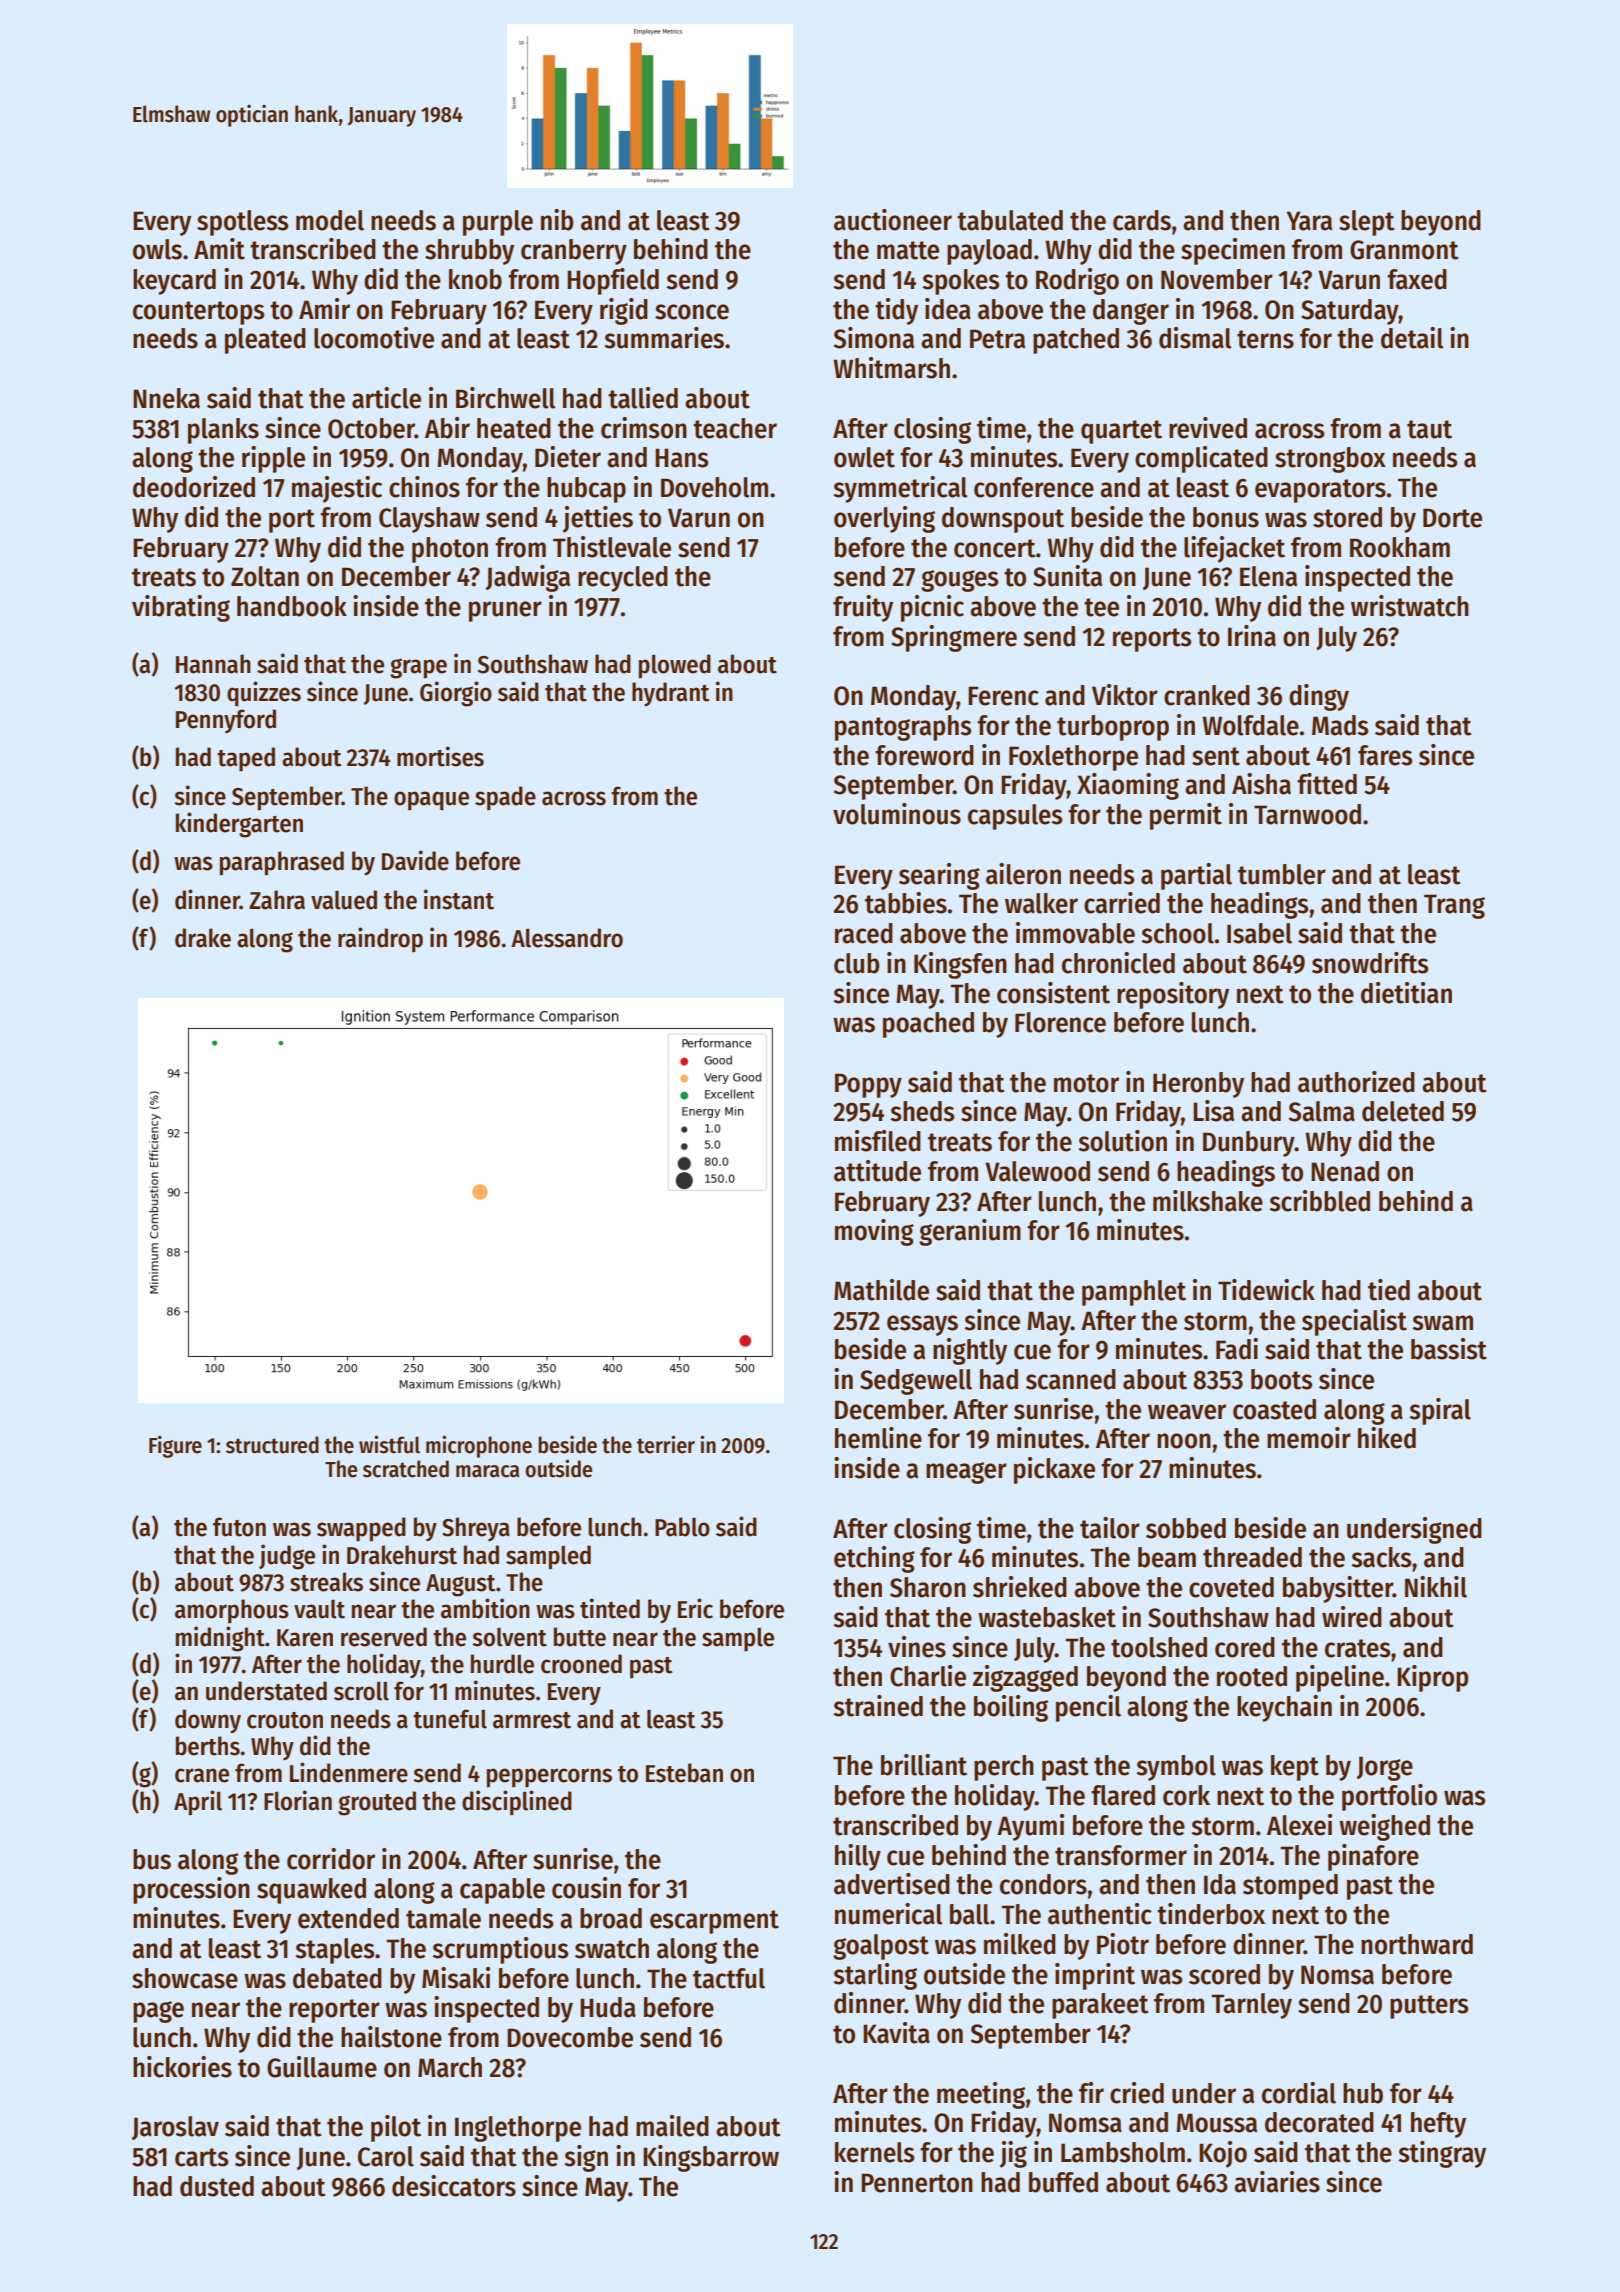 This screenshot has height=2292, width=1620. Describe the element at coordinates (549, 1778) in the screenshot. I see `peppercorns` at that location.
